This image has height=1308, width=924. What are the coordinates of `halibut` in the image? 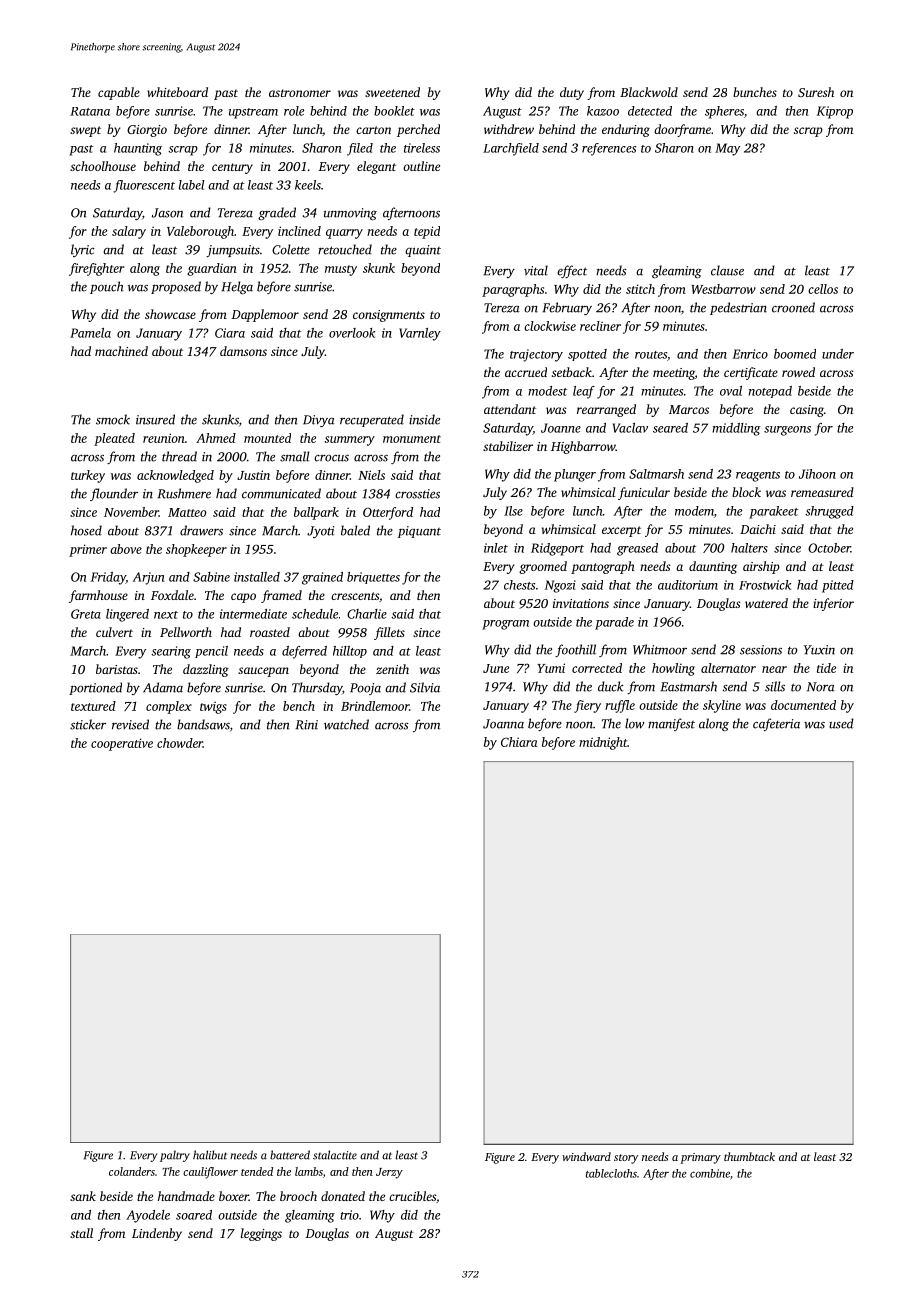 It's located at (210, 1155).
